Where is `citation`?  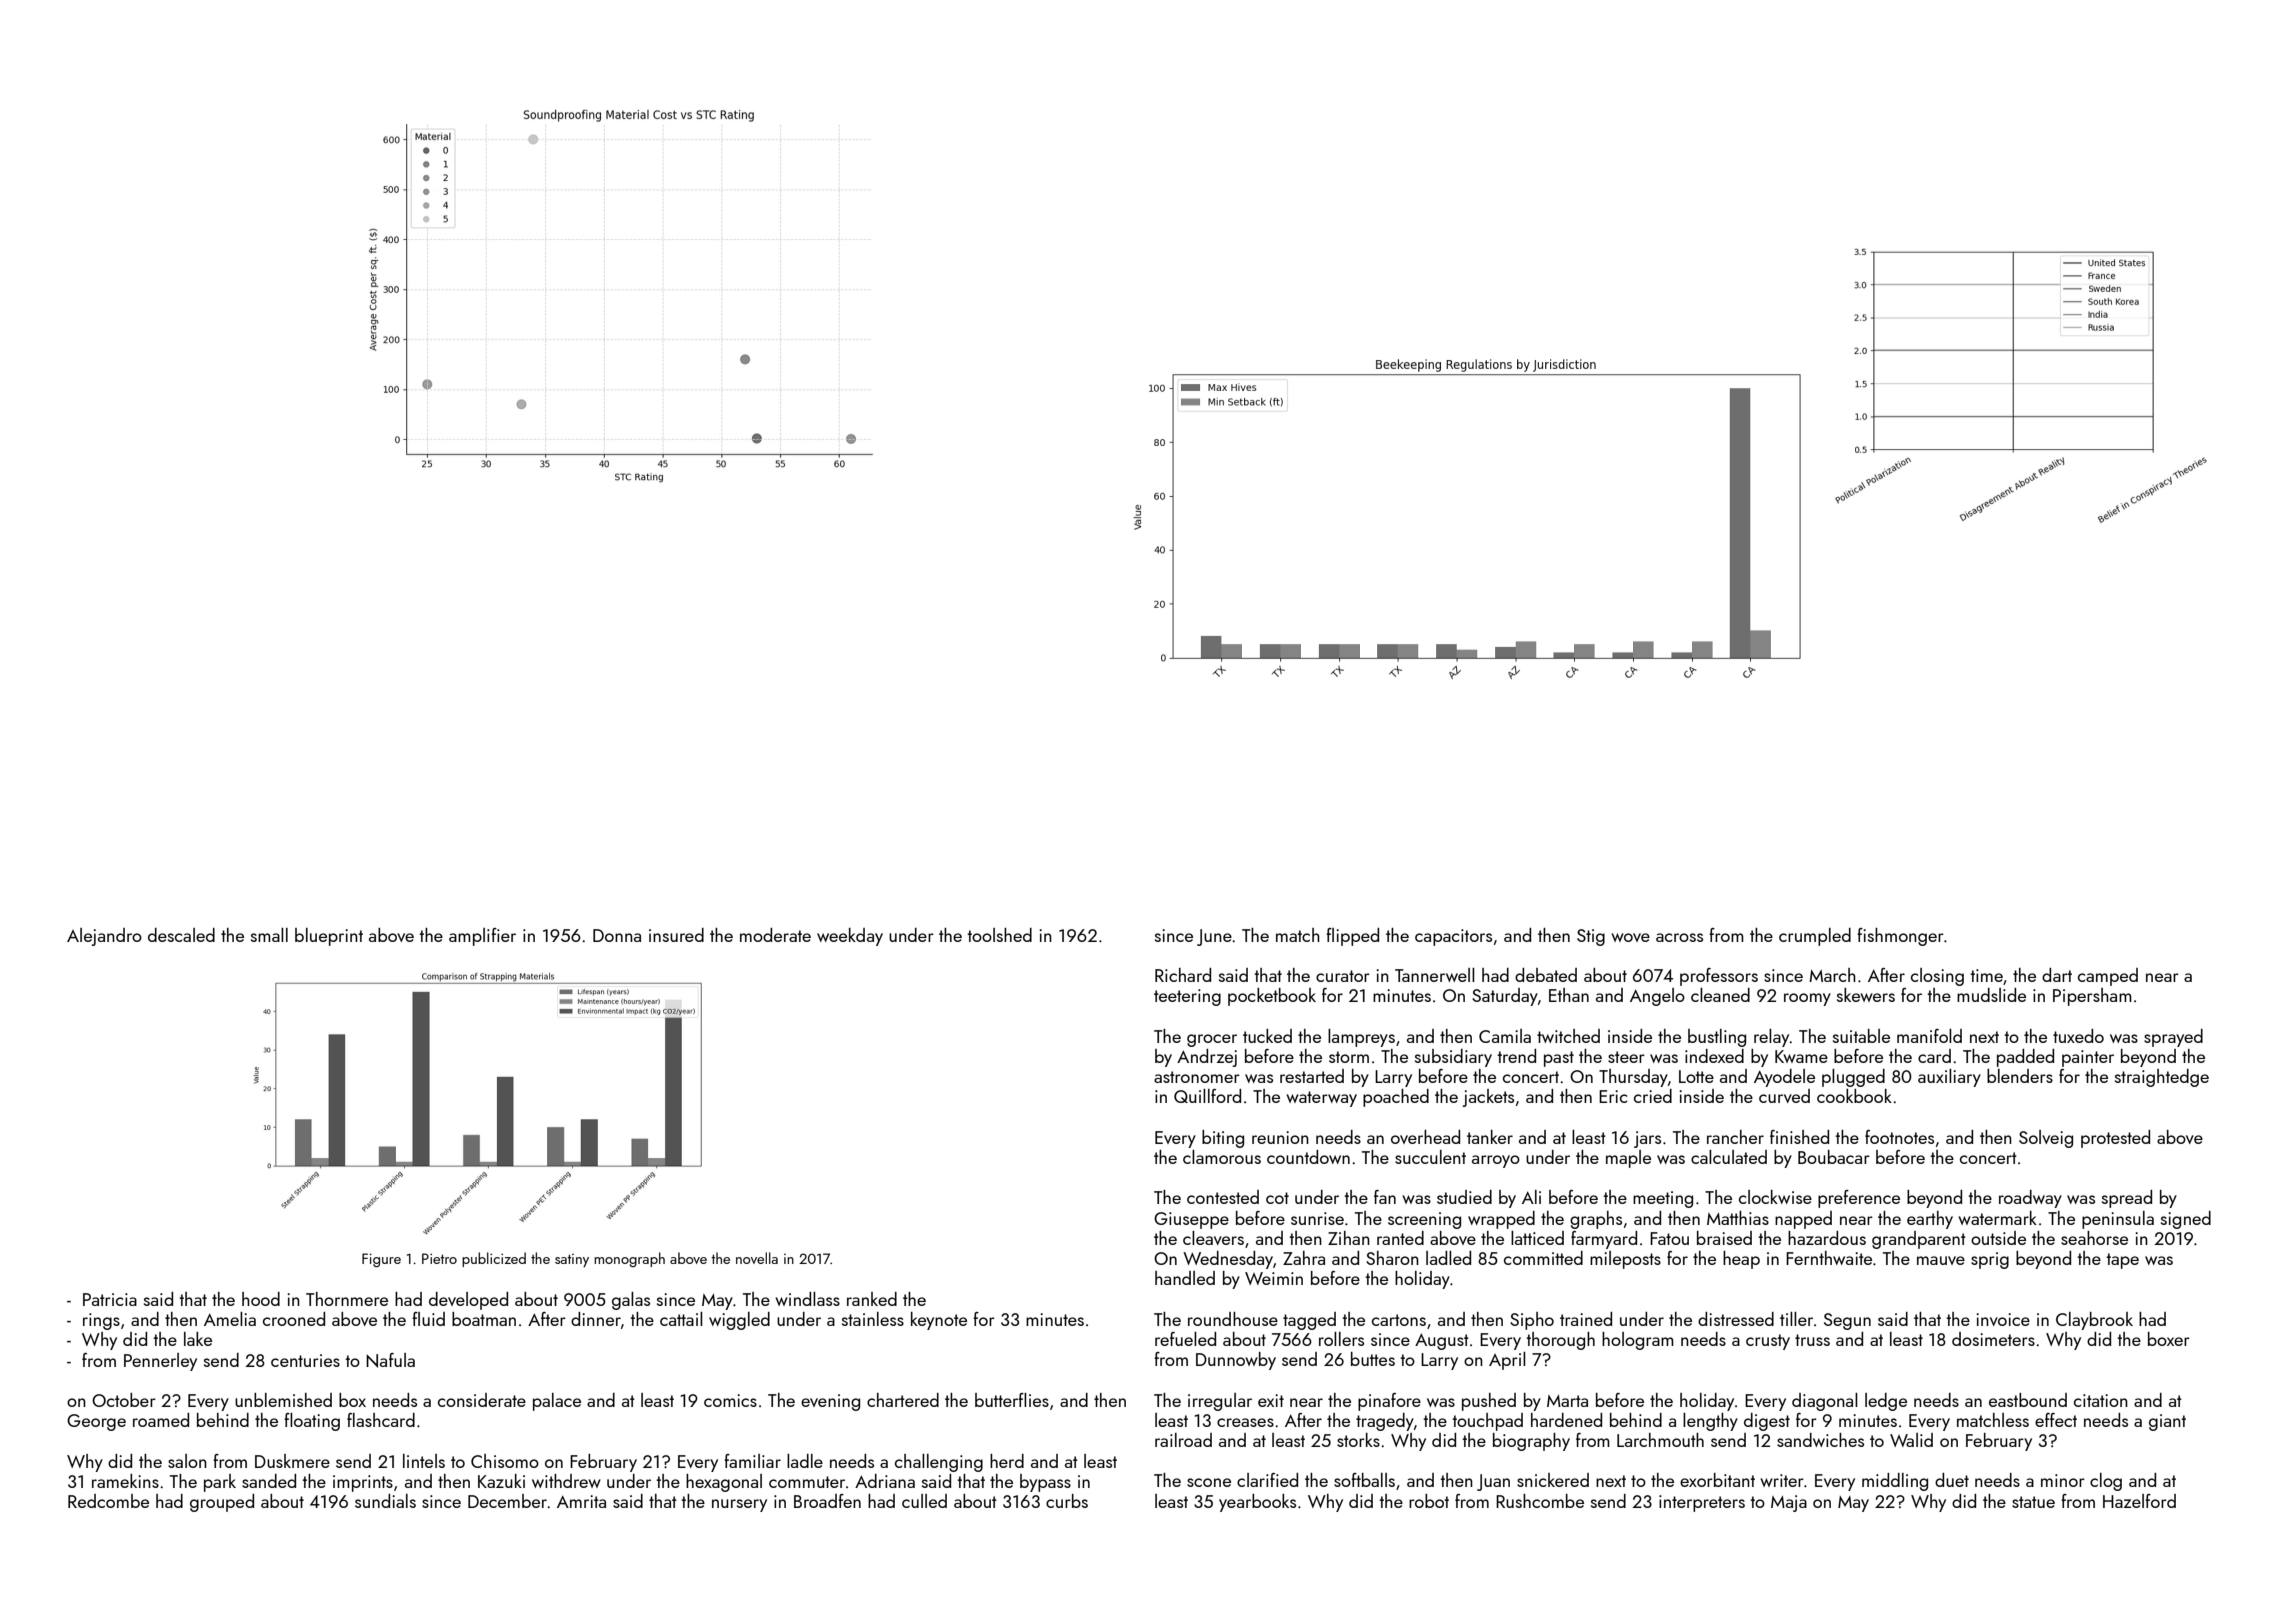 citation is located at coordinates (2101, 1400).
